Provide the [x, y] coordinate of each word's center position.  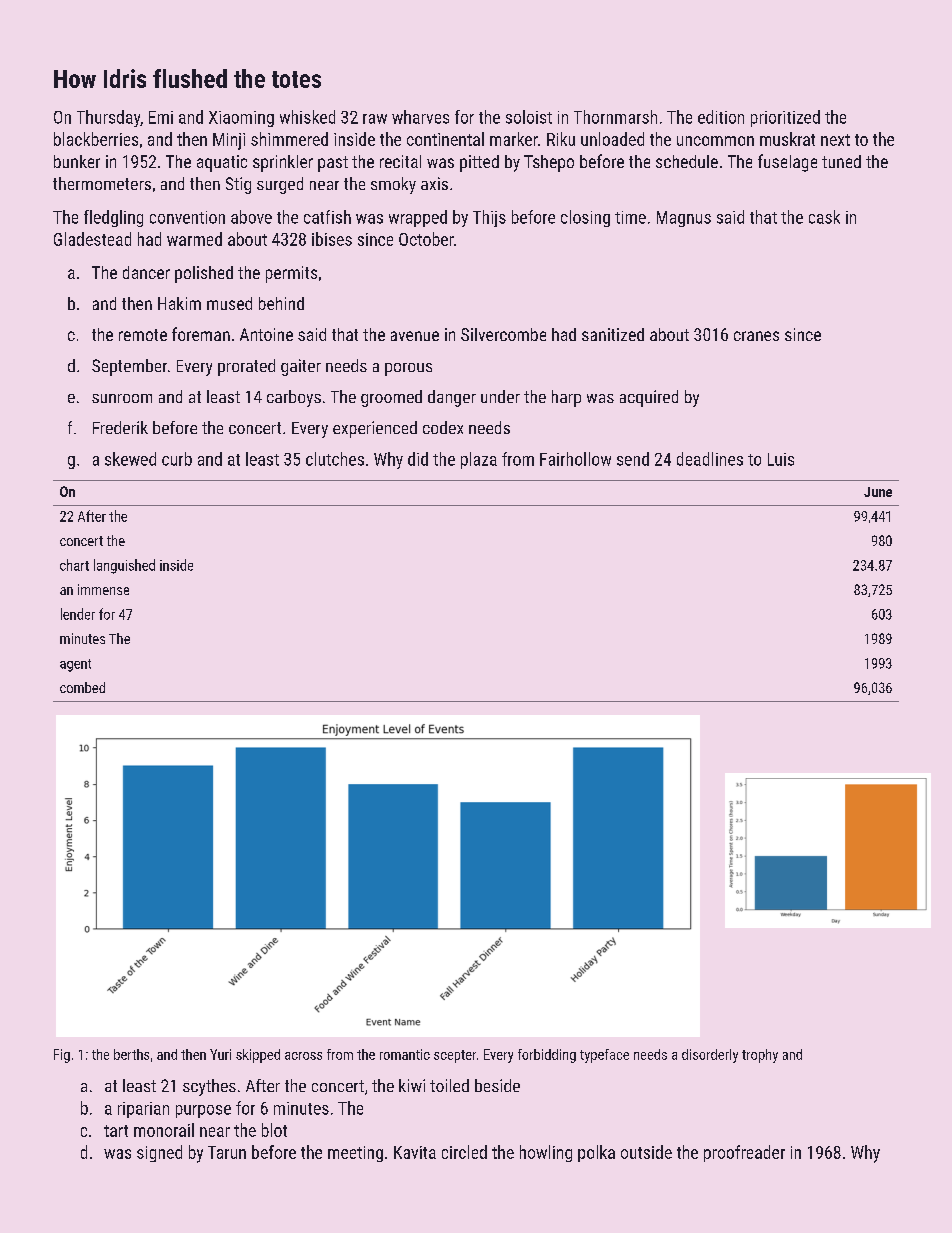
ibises [332, 239]
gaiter [301, 367]
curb [177, 459]
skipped [258, 1056]
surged [280, 185]
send [633, 459]
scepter [455, 1056]
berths [131, 1054]
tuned [841, 161]
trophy [760, 1056]
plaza [479, 460]
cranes [756, 336]
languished [124, 566]
